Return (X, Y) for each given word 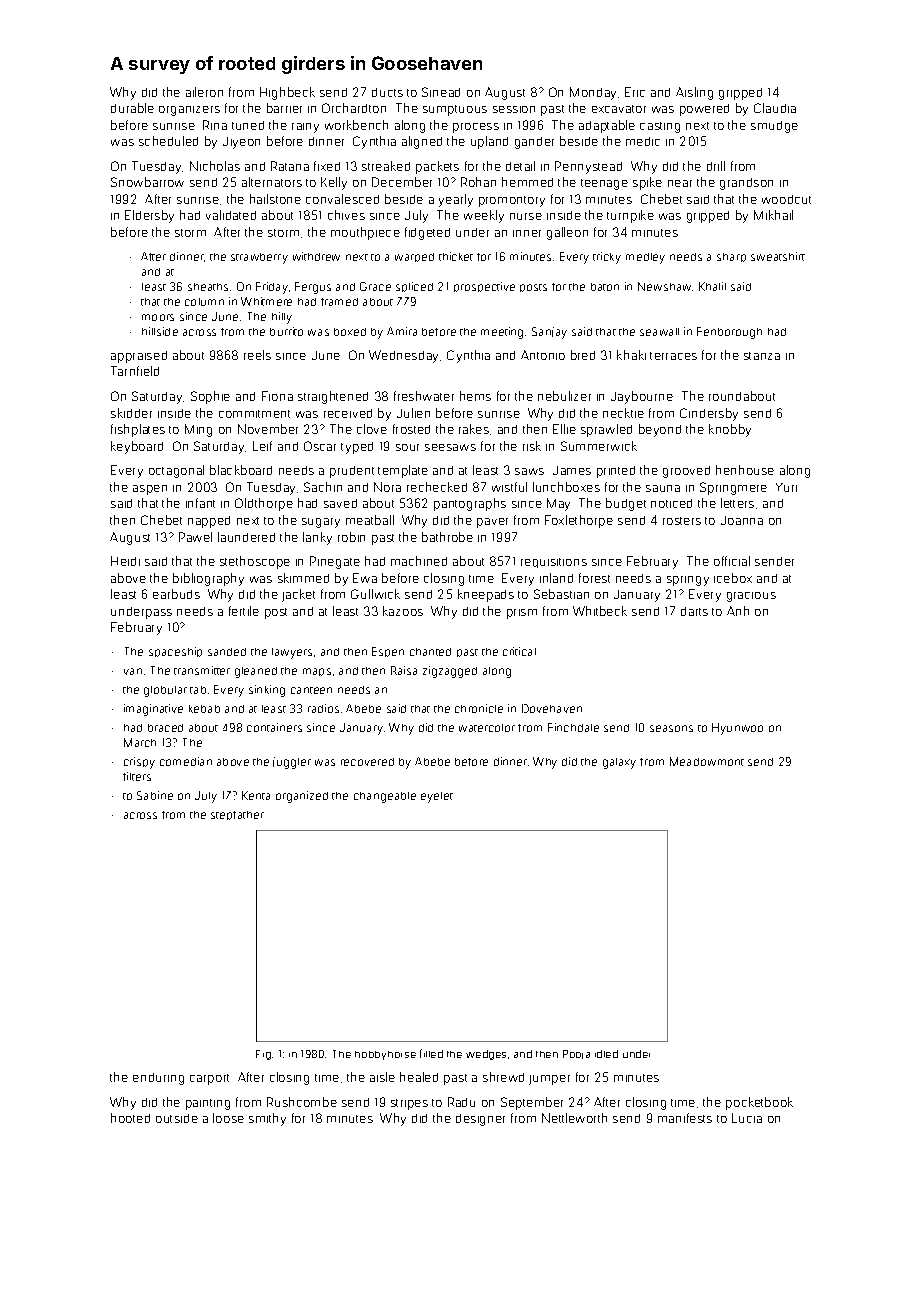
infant (200, 503)
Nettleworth (574, 1118)
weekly (484, 216)
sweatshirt (778, 256)
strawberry (259, 258)
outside (177, 1118)
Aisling (694, 93)
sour (407, 447)
